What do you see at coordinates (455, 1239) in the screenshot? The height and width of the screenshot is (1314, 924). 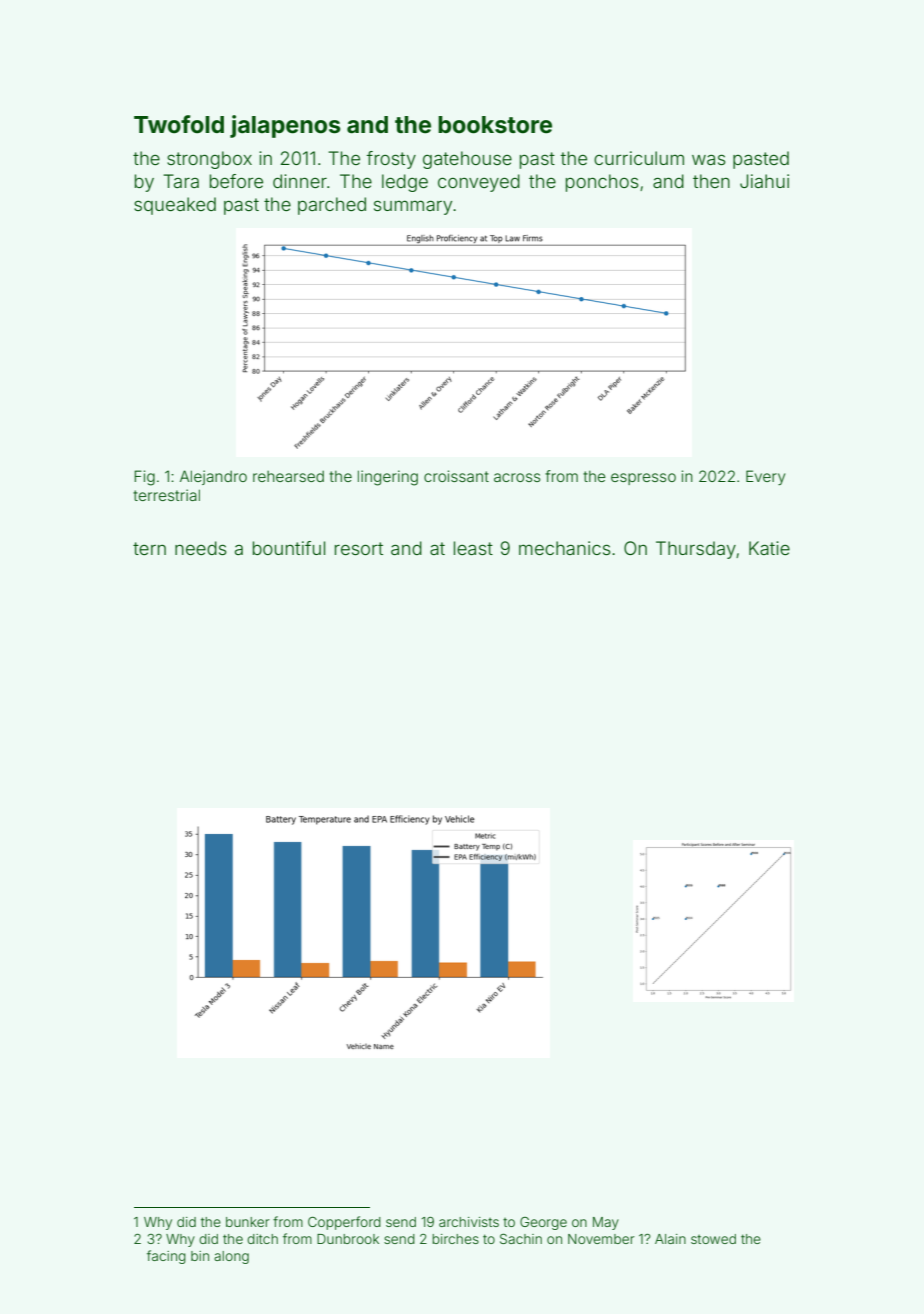 I see `birches` at bounding box center [455, 1239].
